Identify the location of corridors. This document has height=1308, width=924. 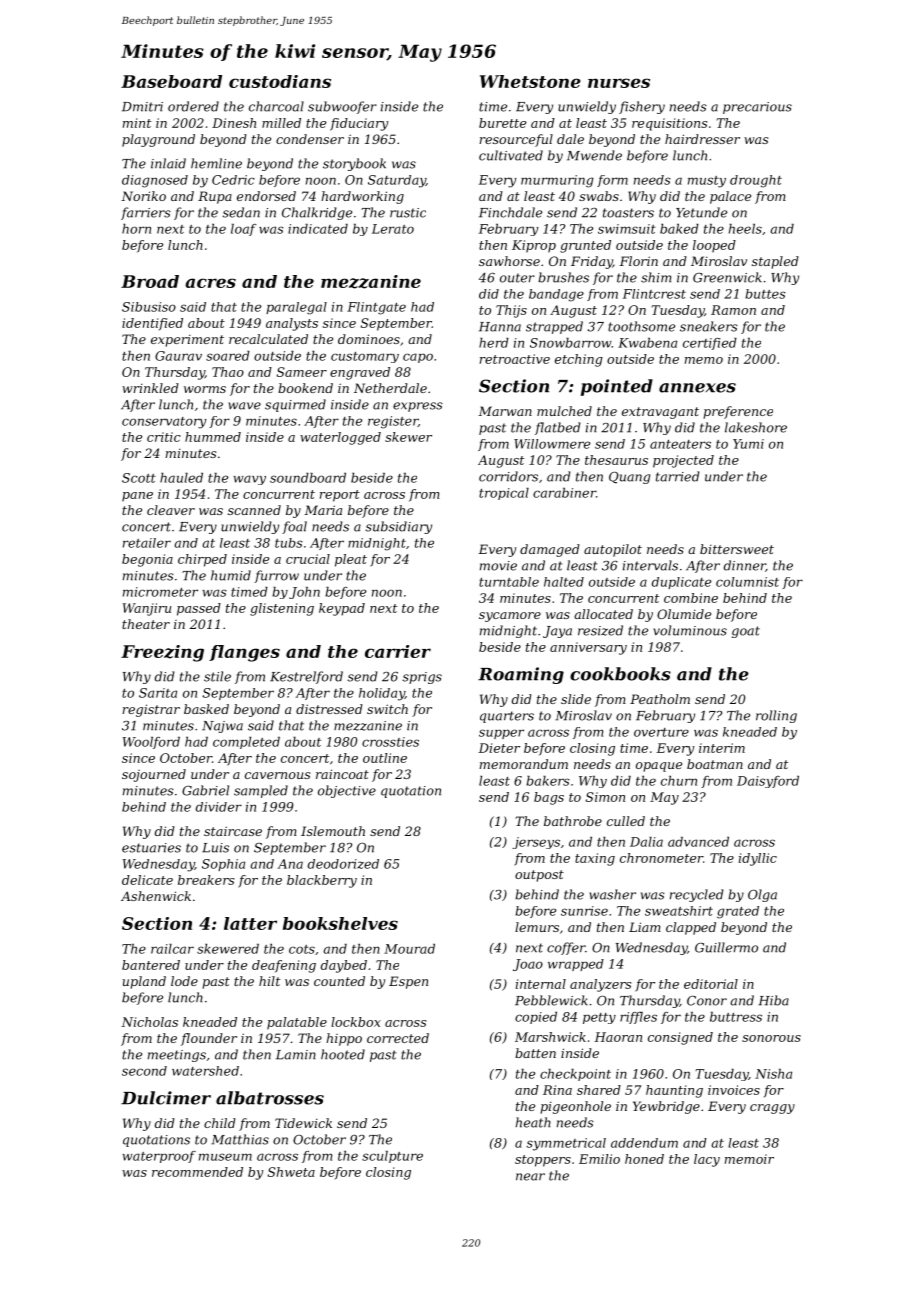
(508, 476).
